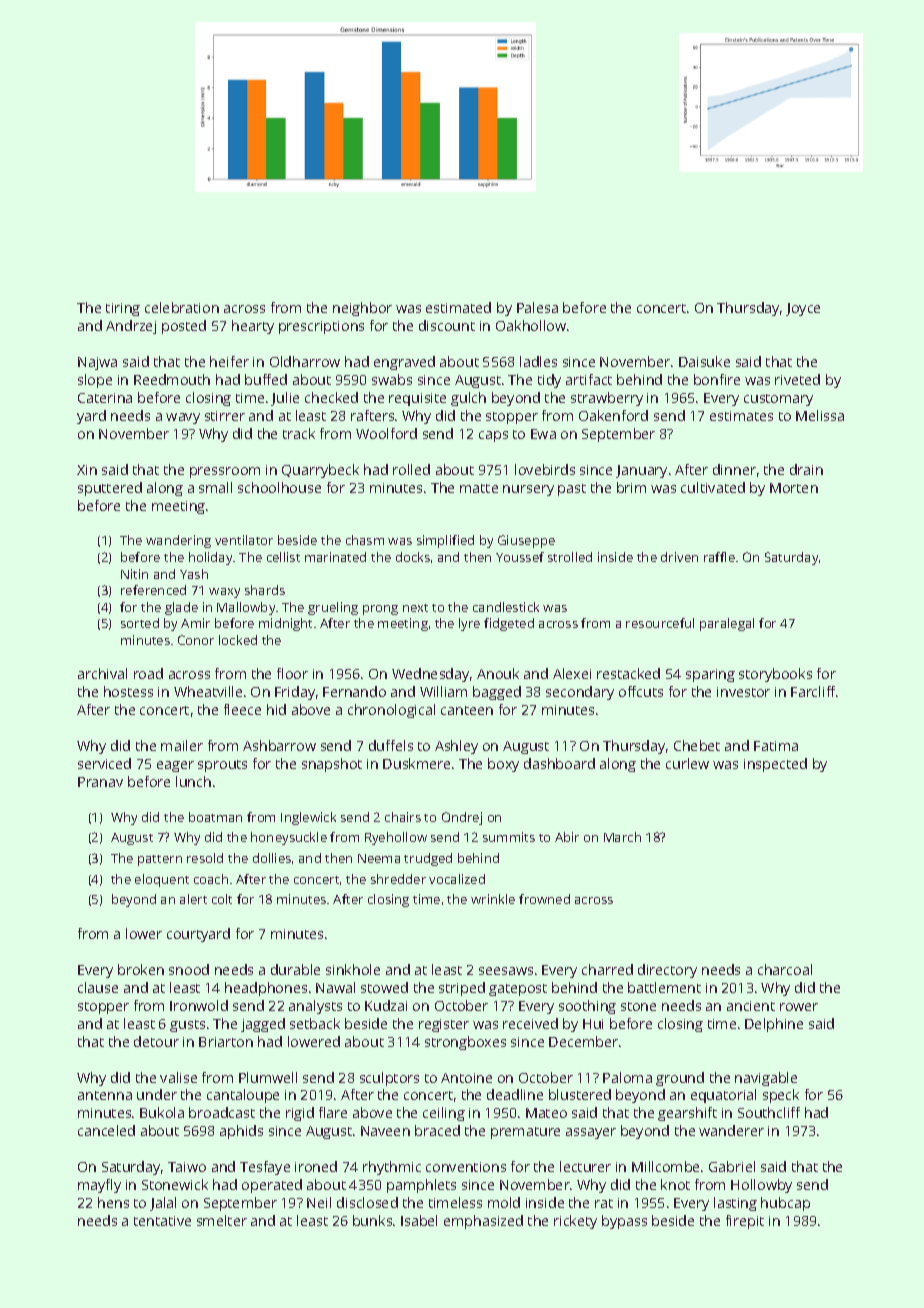 The width and height of the screenshot is (924, 1308). Describe the element at coordinates (225, 416) in the screenshot. I see `stirrer` at that location.
